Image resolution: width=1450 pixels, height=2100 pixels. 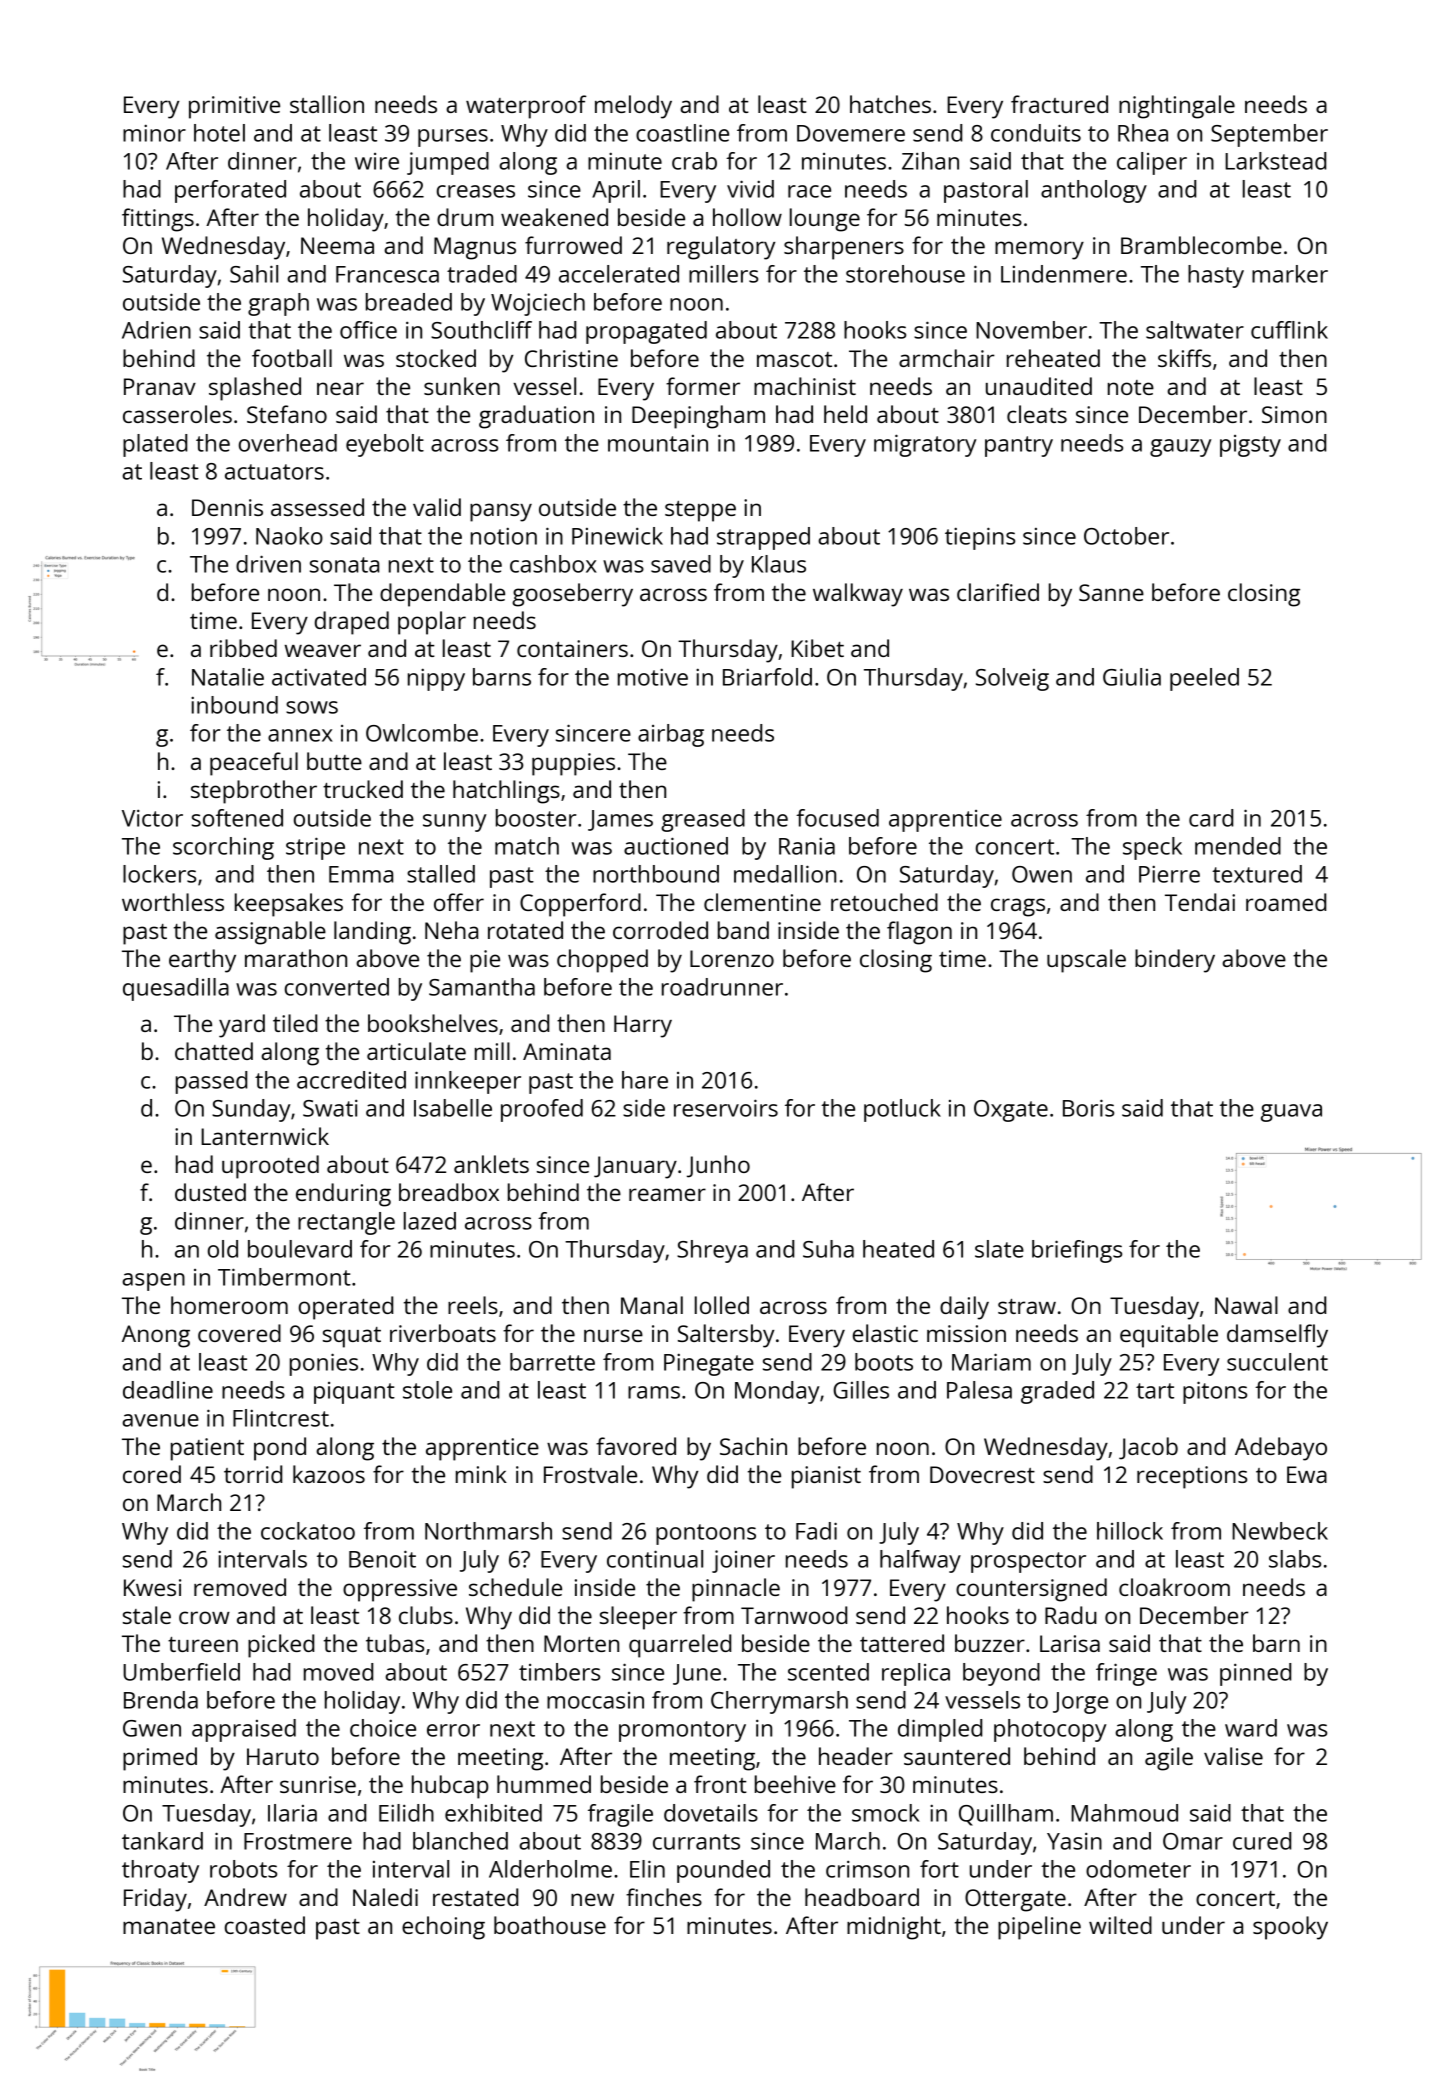 I want to click on crab, so click(x=694, y=161).
